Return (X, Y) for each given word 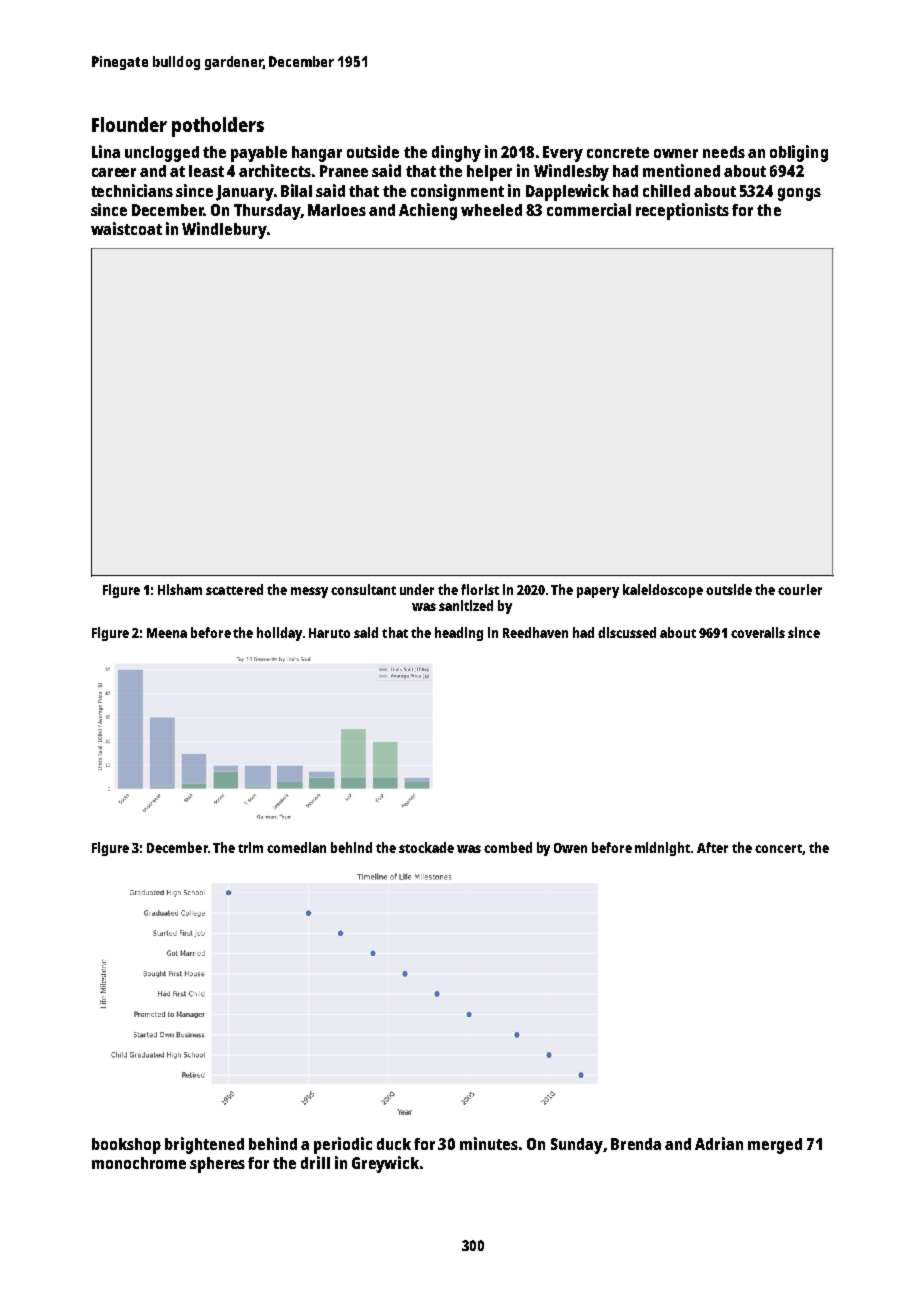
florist (480, 589)
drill (315, 1162)
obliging (799, 153)
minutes (489, 1143)
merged (775, 1146)
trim (250, 847)
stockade (426, 847)
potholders (218, 127)
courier (800, 589)
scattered (234, 589)
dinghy (456, 153)
